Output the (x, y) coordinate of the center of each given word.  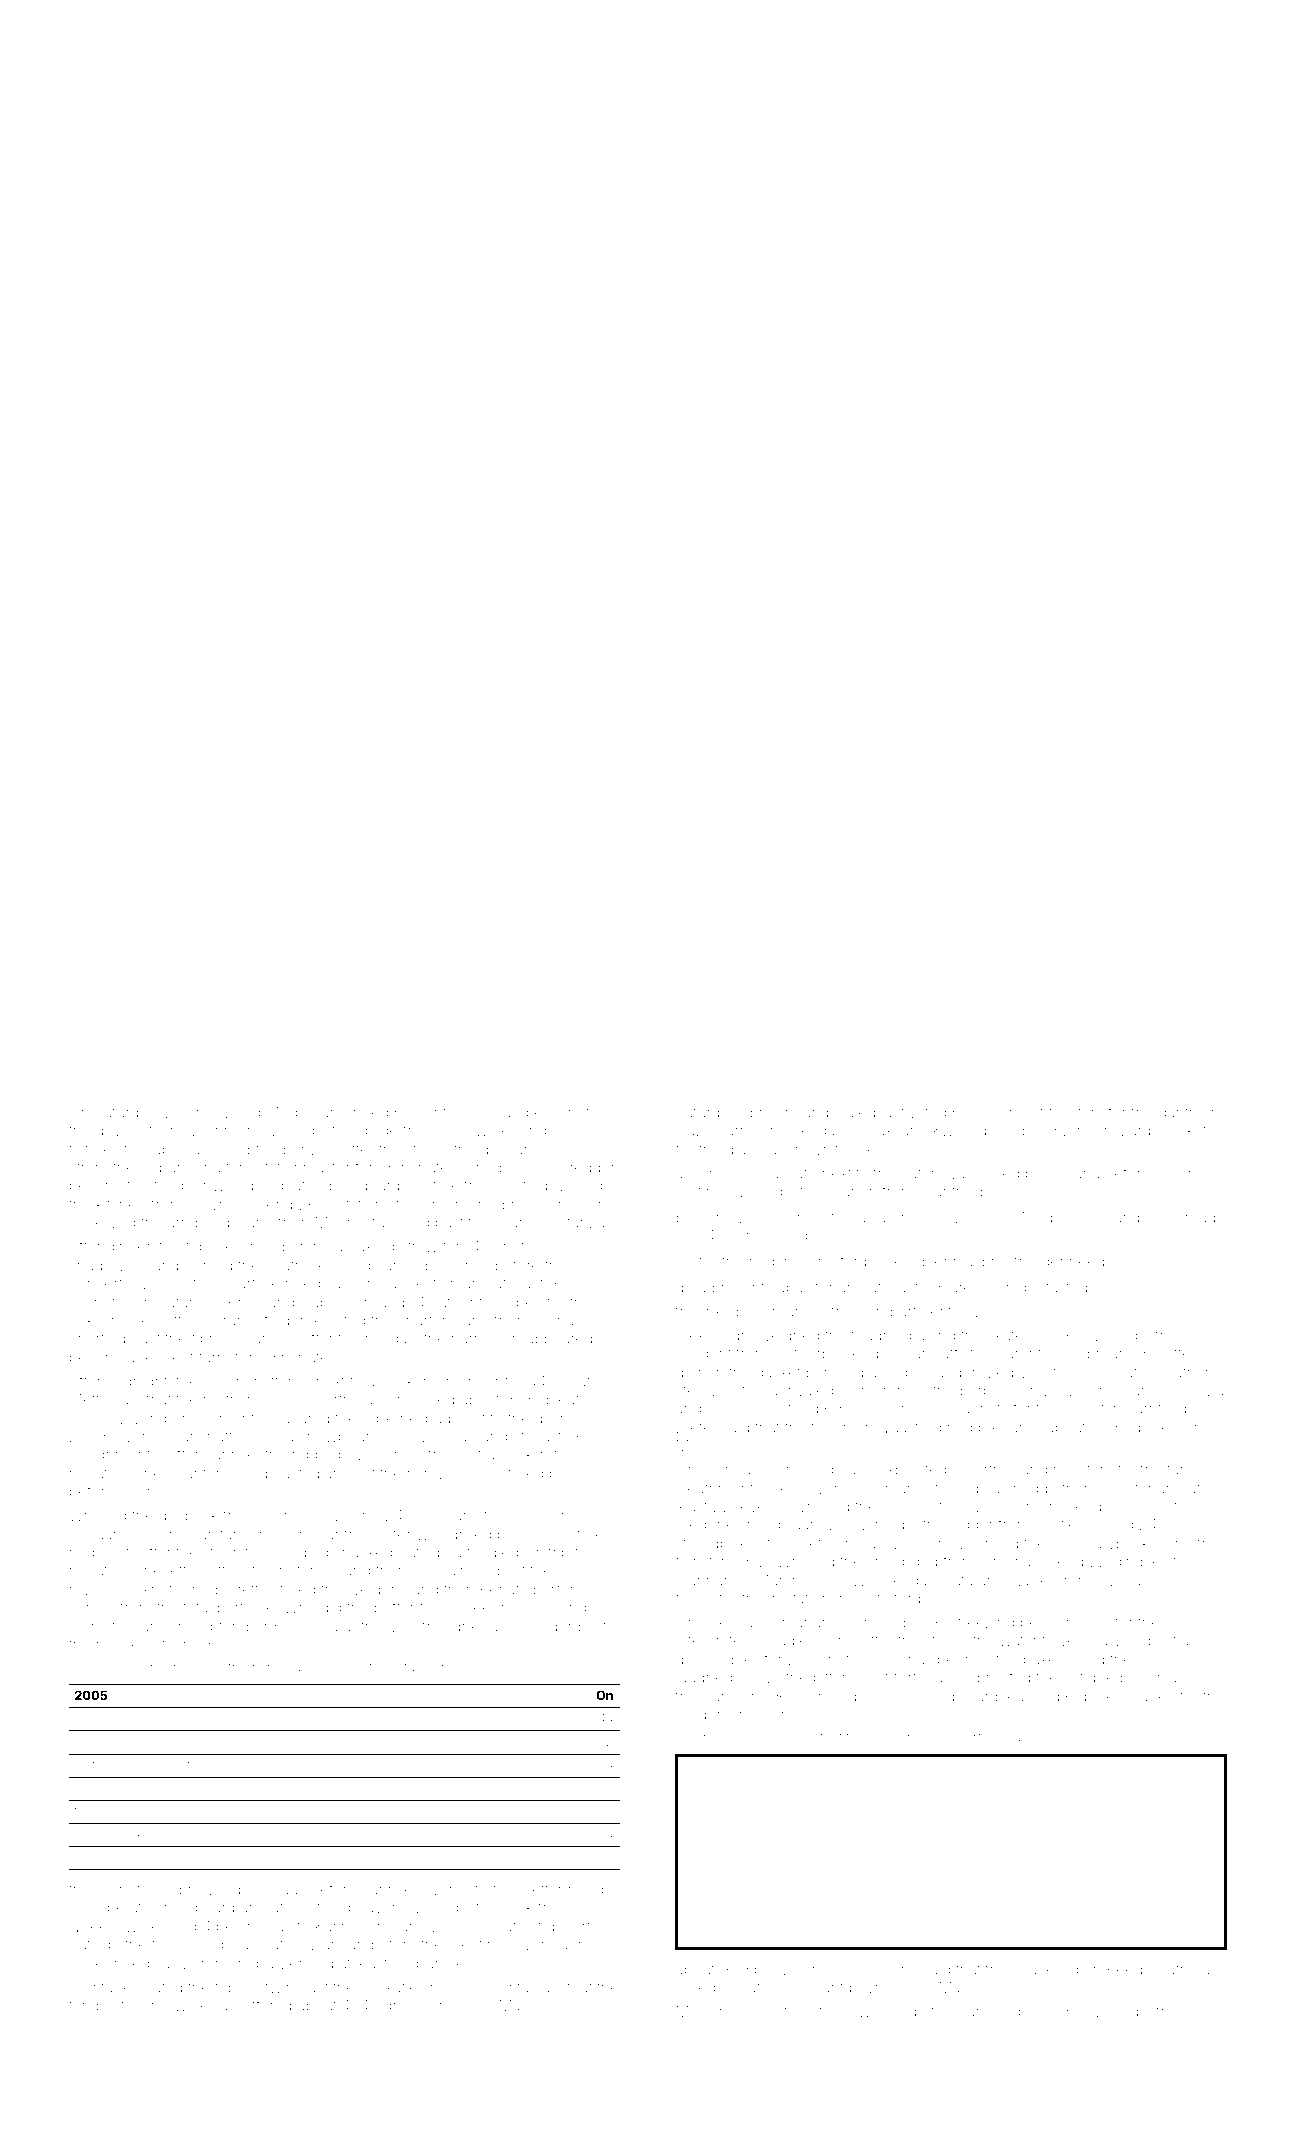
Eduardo (380, 1185)
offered (267, 2005)
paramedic (995, 2013)
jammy (743, 1238)
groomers (417, 2008)
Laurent (1015, 1353)
